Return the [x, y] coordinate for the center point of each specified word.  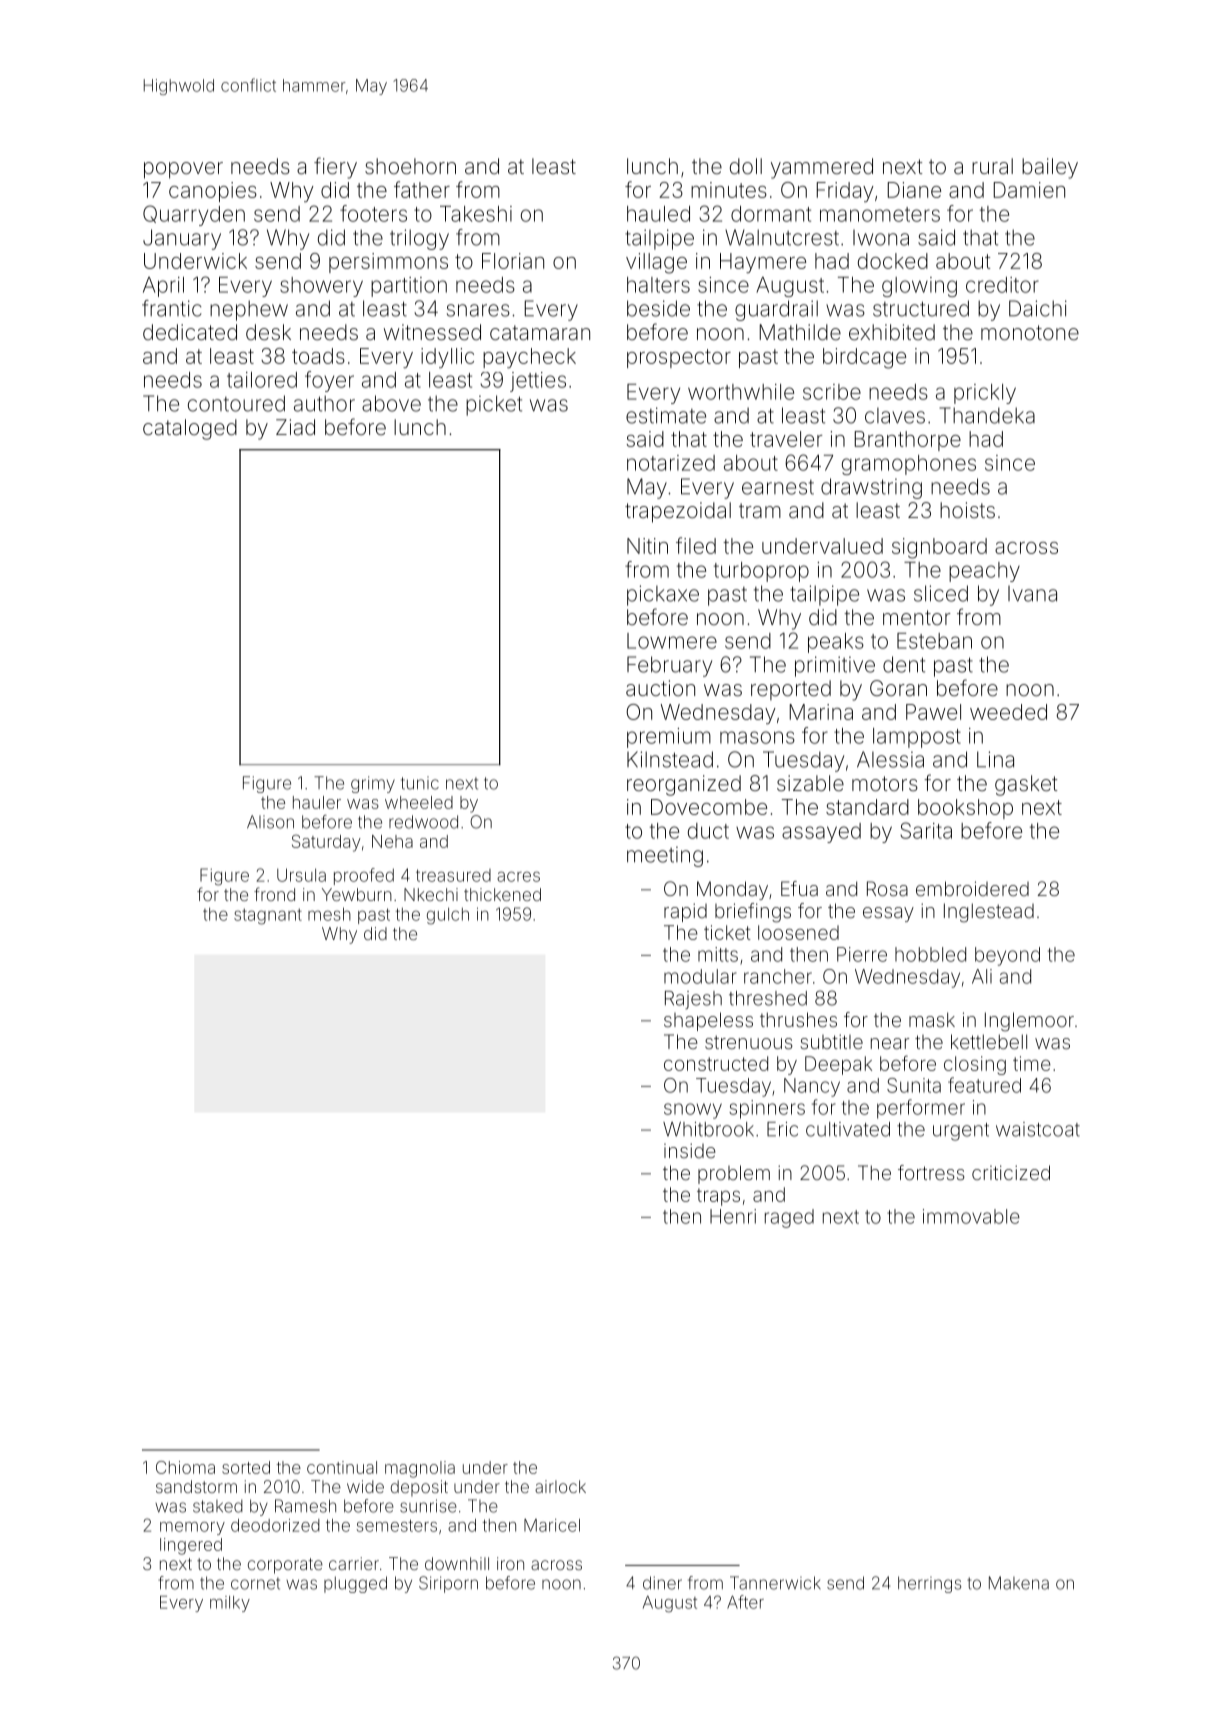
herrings [929, 1584]
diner [662, 1583]
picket [494, 405]
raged [789, 1218]
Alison [270, 822]
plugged [355, 1584]
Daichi [1038, 308]
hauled [658, 214]
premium [669, 738]
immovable [971, 1216]
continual [342, 1467]
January [182, 239]
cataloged [190, 429]
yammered [822, 168]
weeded [1008, 712]
